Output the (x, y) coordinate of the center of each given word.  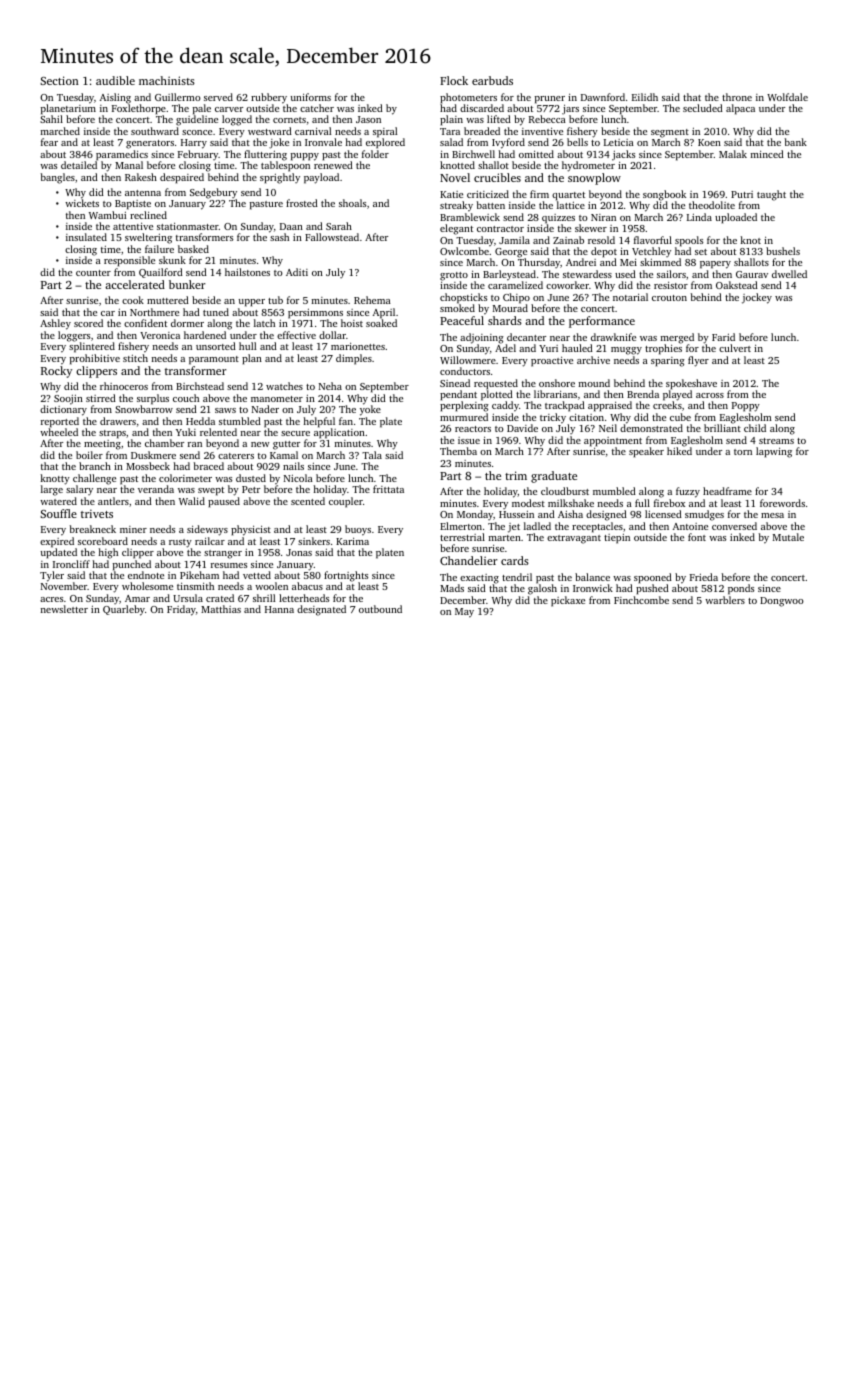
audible (115, 80)
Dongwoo (782, 602)
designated (321, 610)
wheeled (59, 432)
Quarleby (124, 611)
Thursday (539, 263)
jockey (757, 298)
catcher (317, 108)
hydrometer (588, 166)
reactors (473, 429)
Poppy (746, 407)
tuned (216, 312)
